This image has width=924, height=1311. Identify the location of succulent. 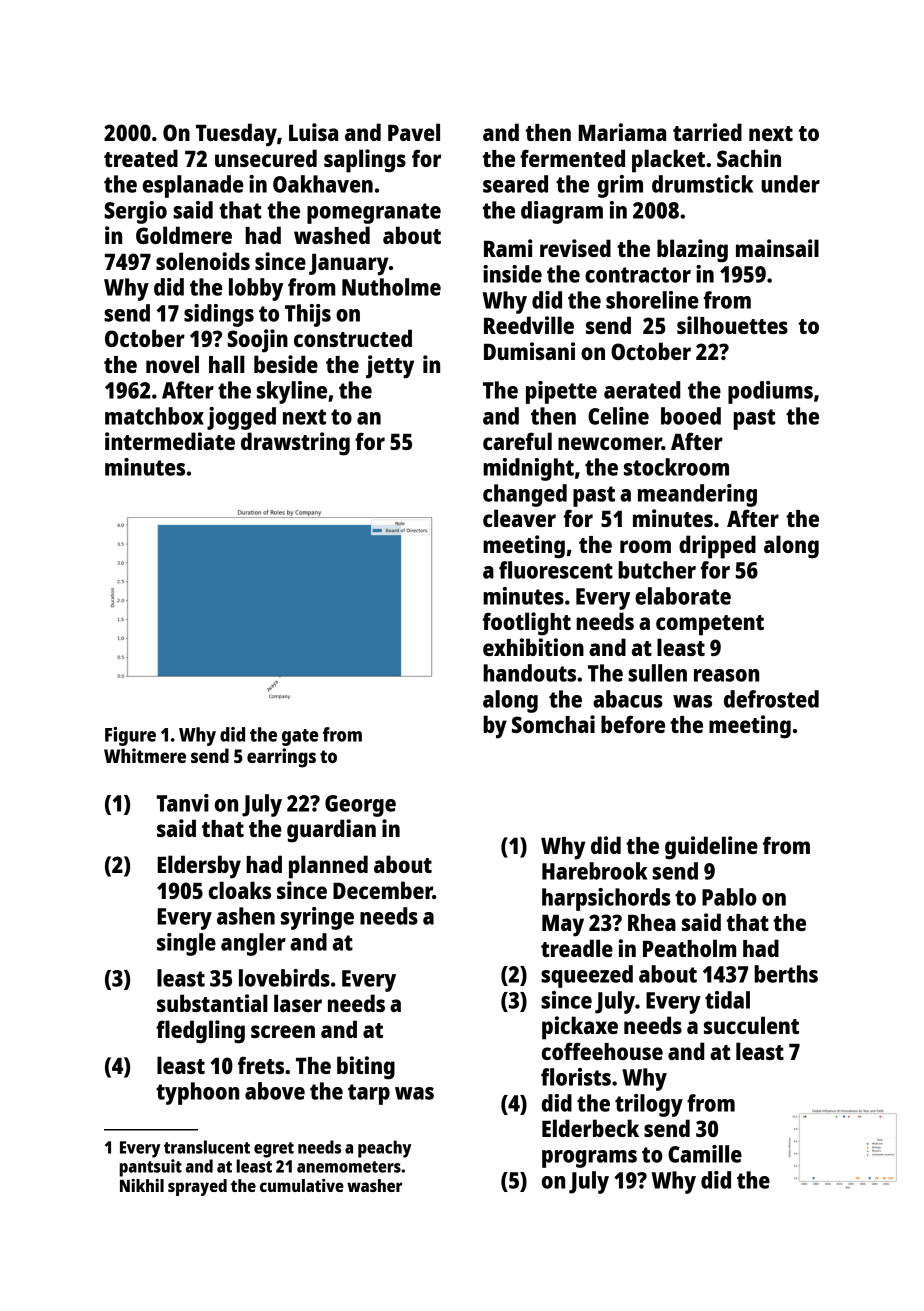
(751, 1025).
